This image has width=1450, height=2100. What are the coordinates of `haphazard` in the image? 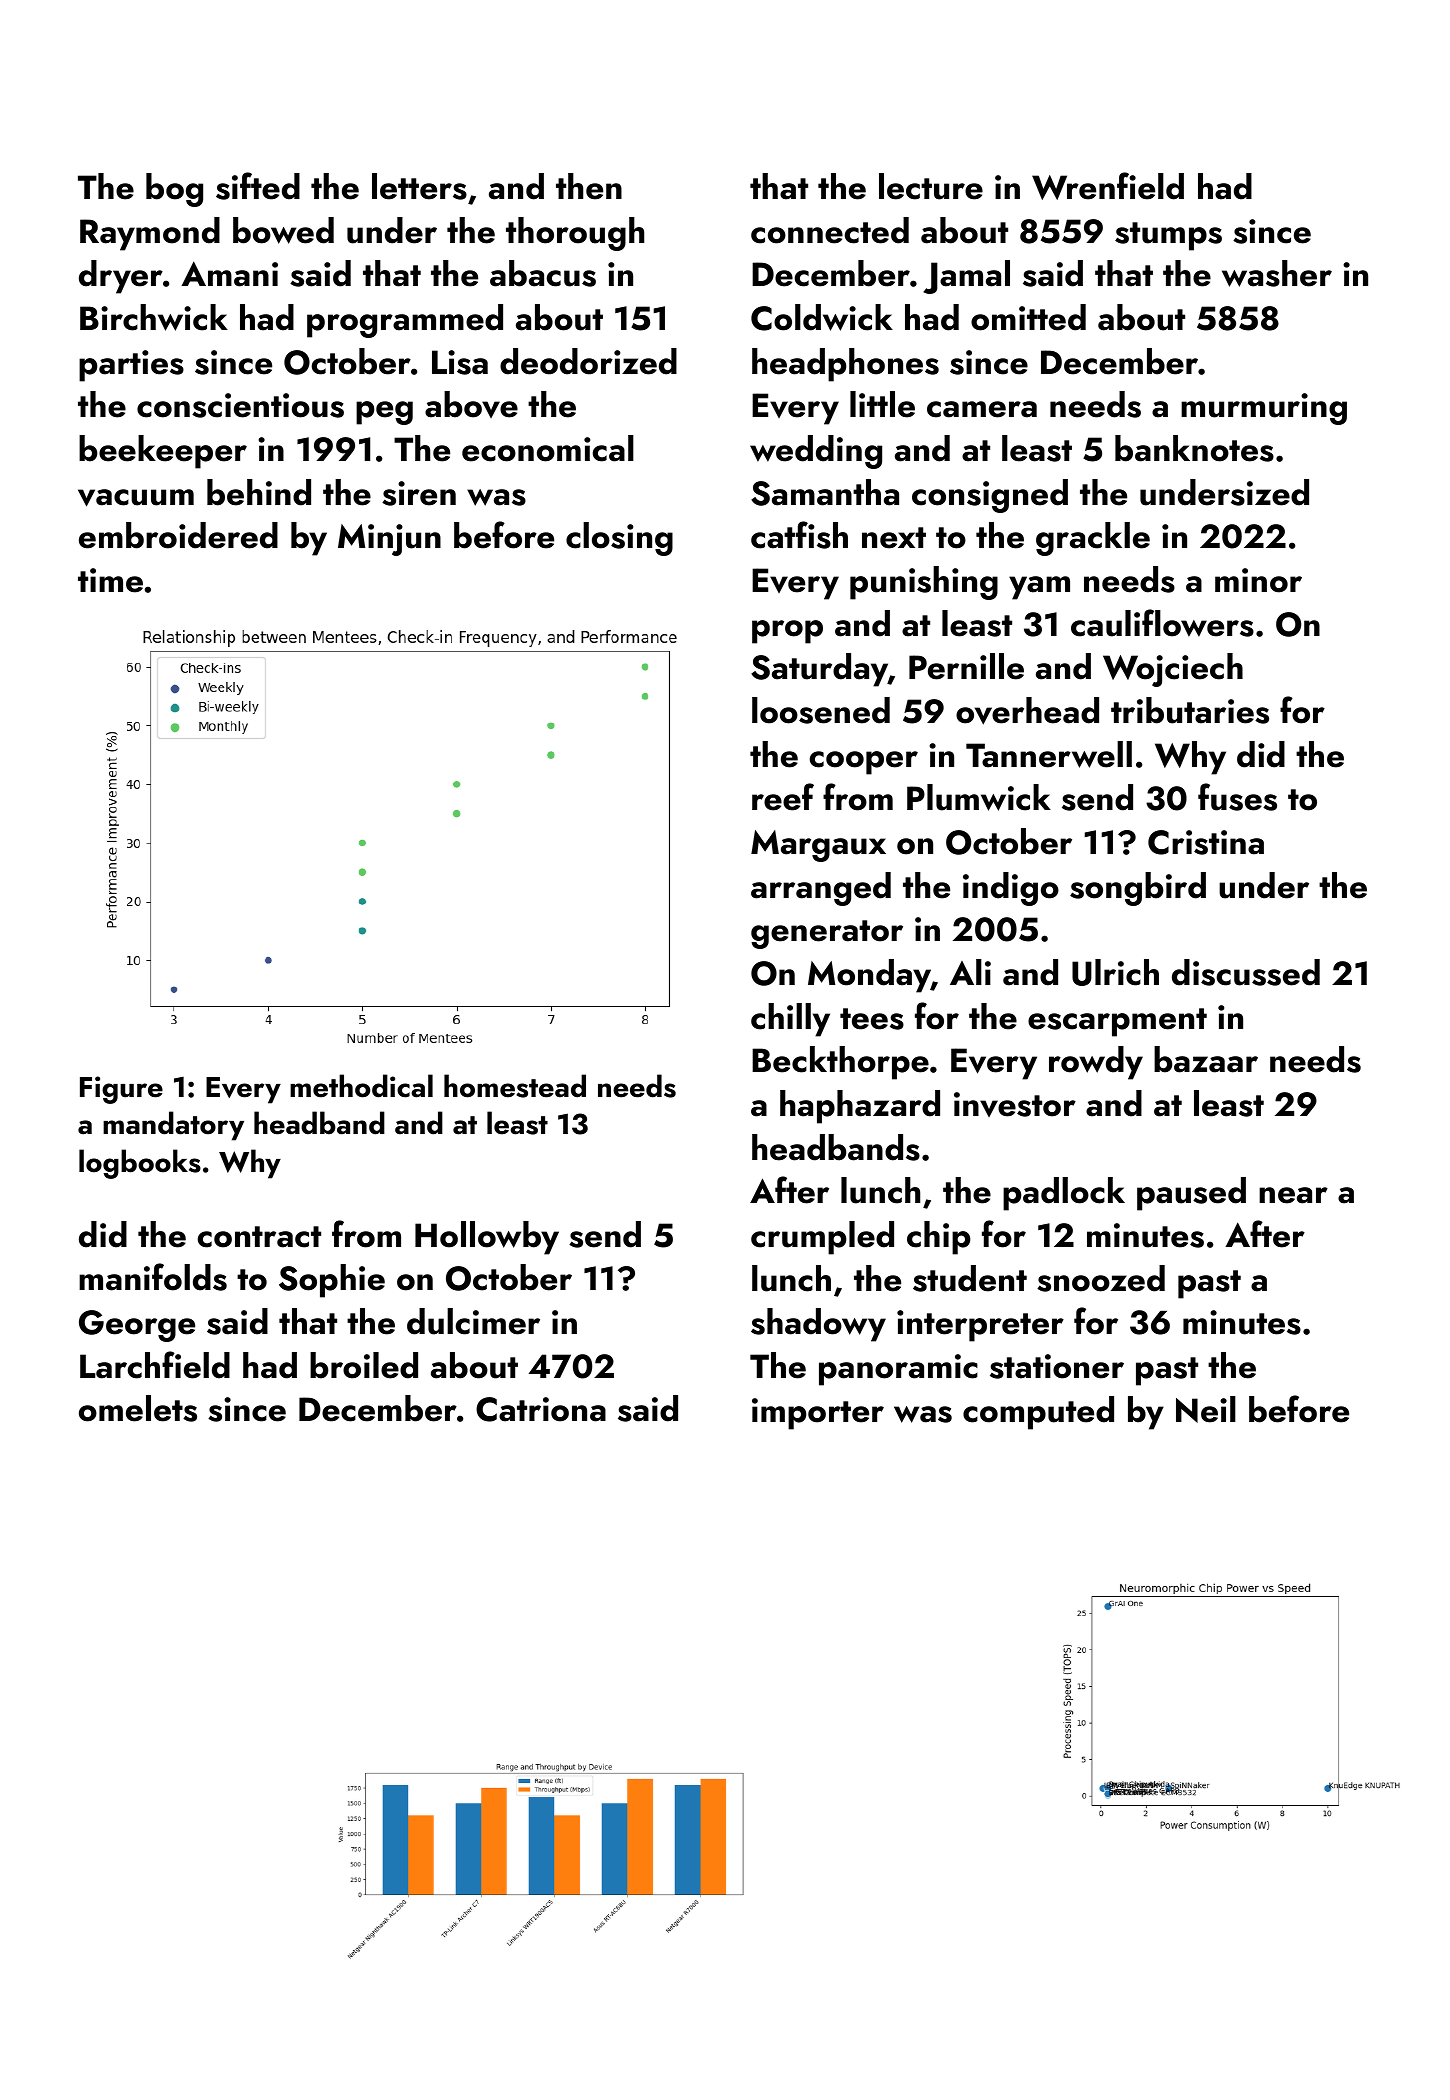 It's located at (860, 1107).
